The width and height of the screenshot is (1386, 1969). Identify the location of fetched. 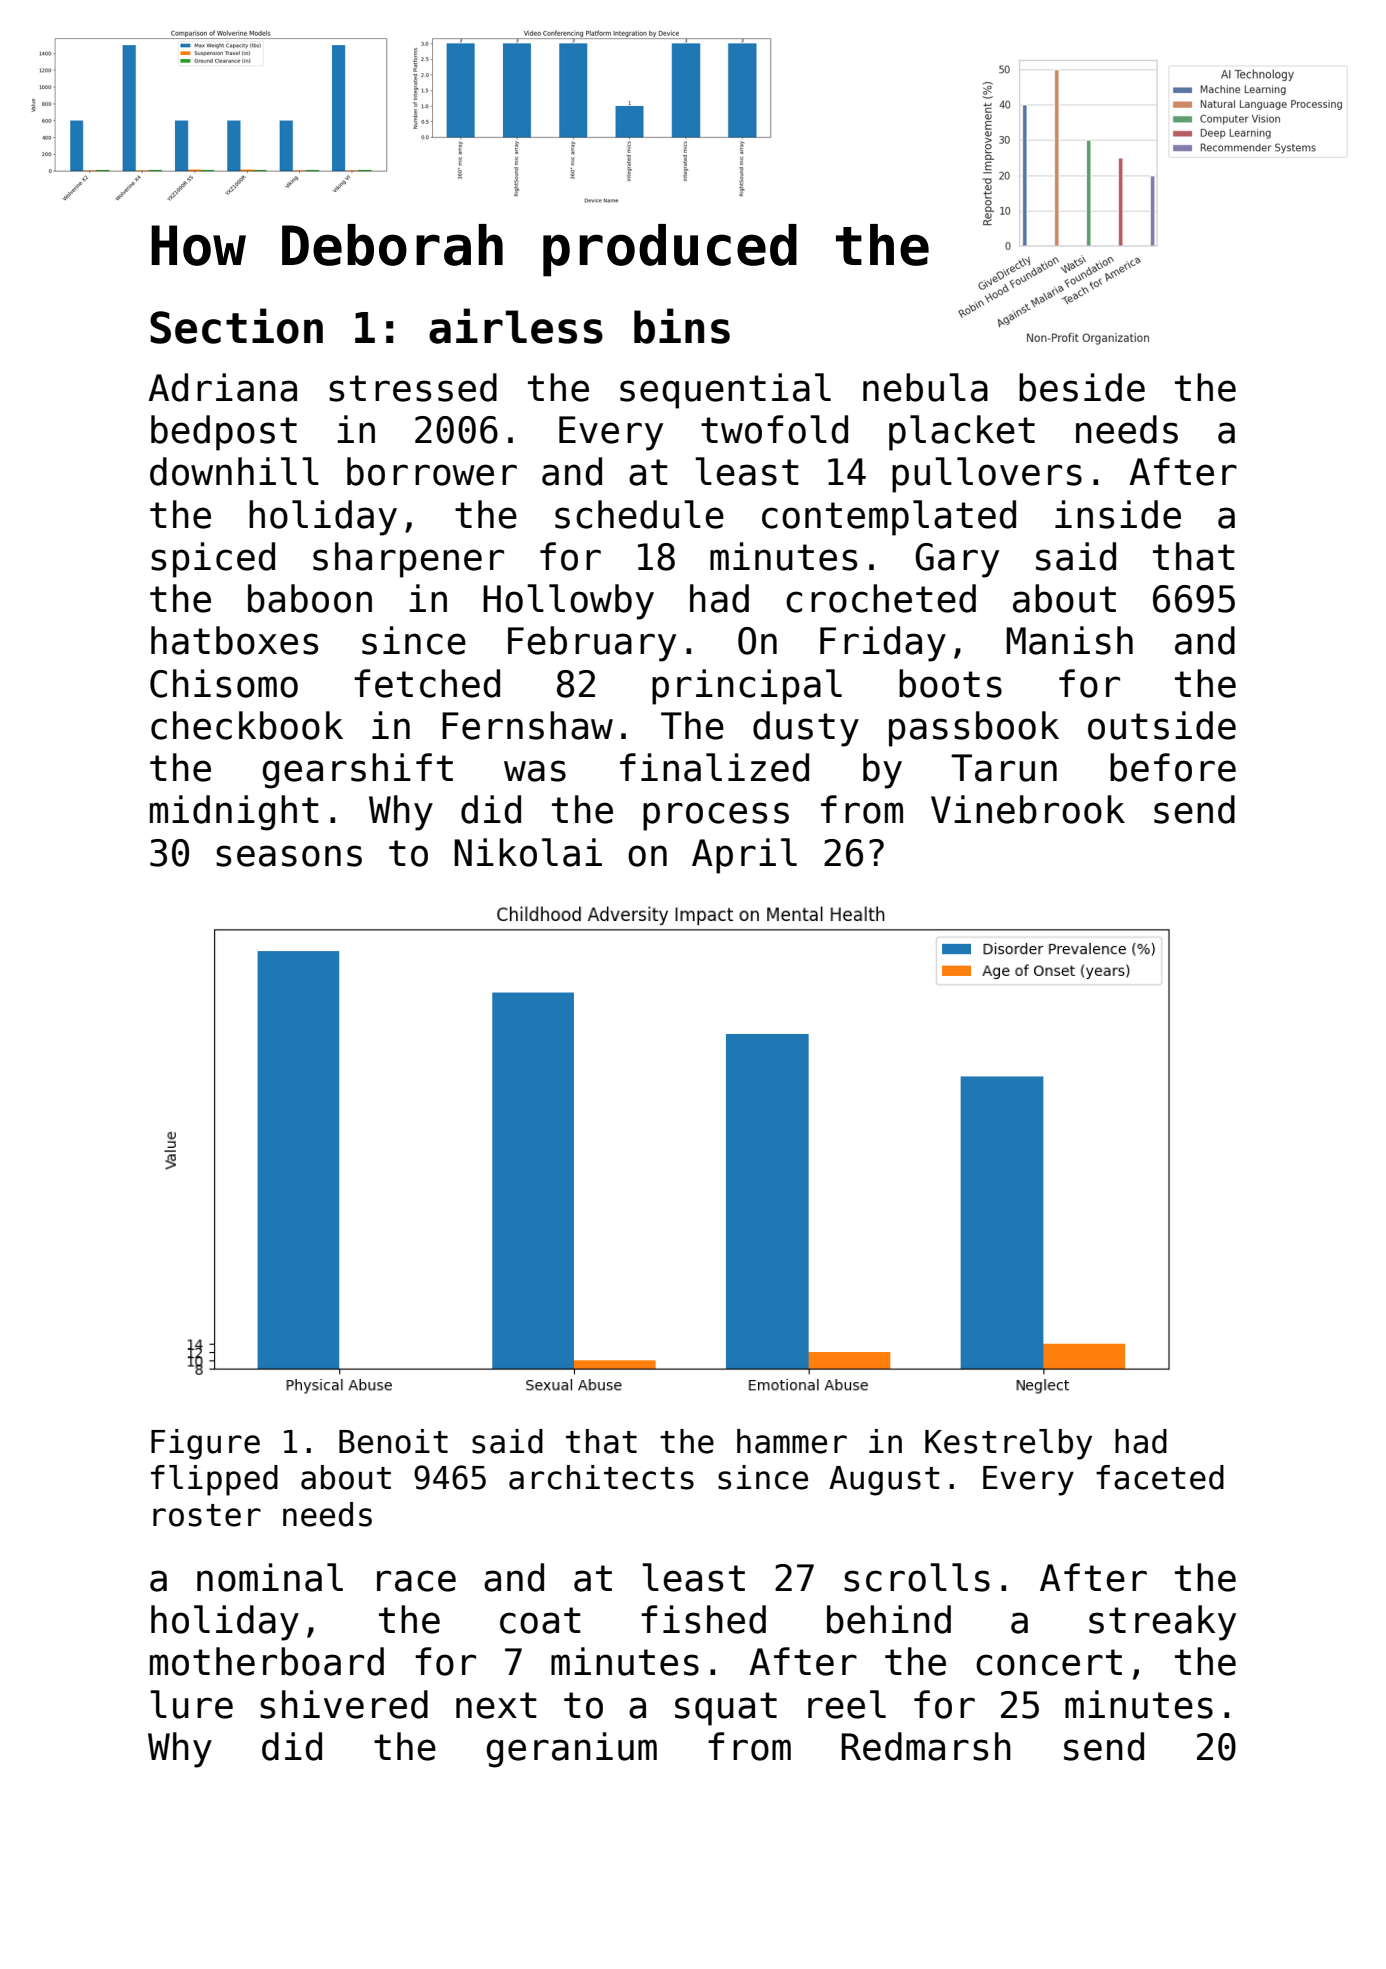
(427, 683).
